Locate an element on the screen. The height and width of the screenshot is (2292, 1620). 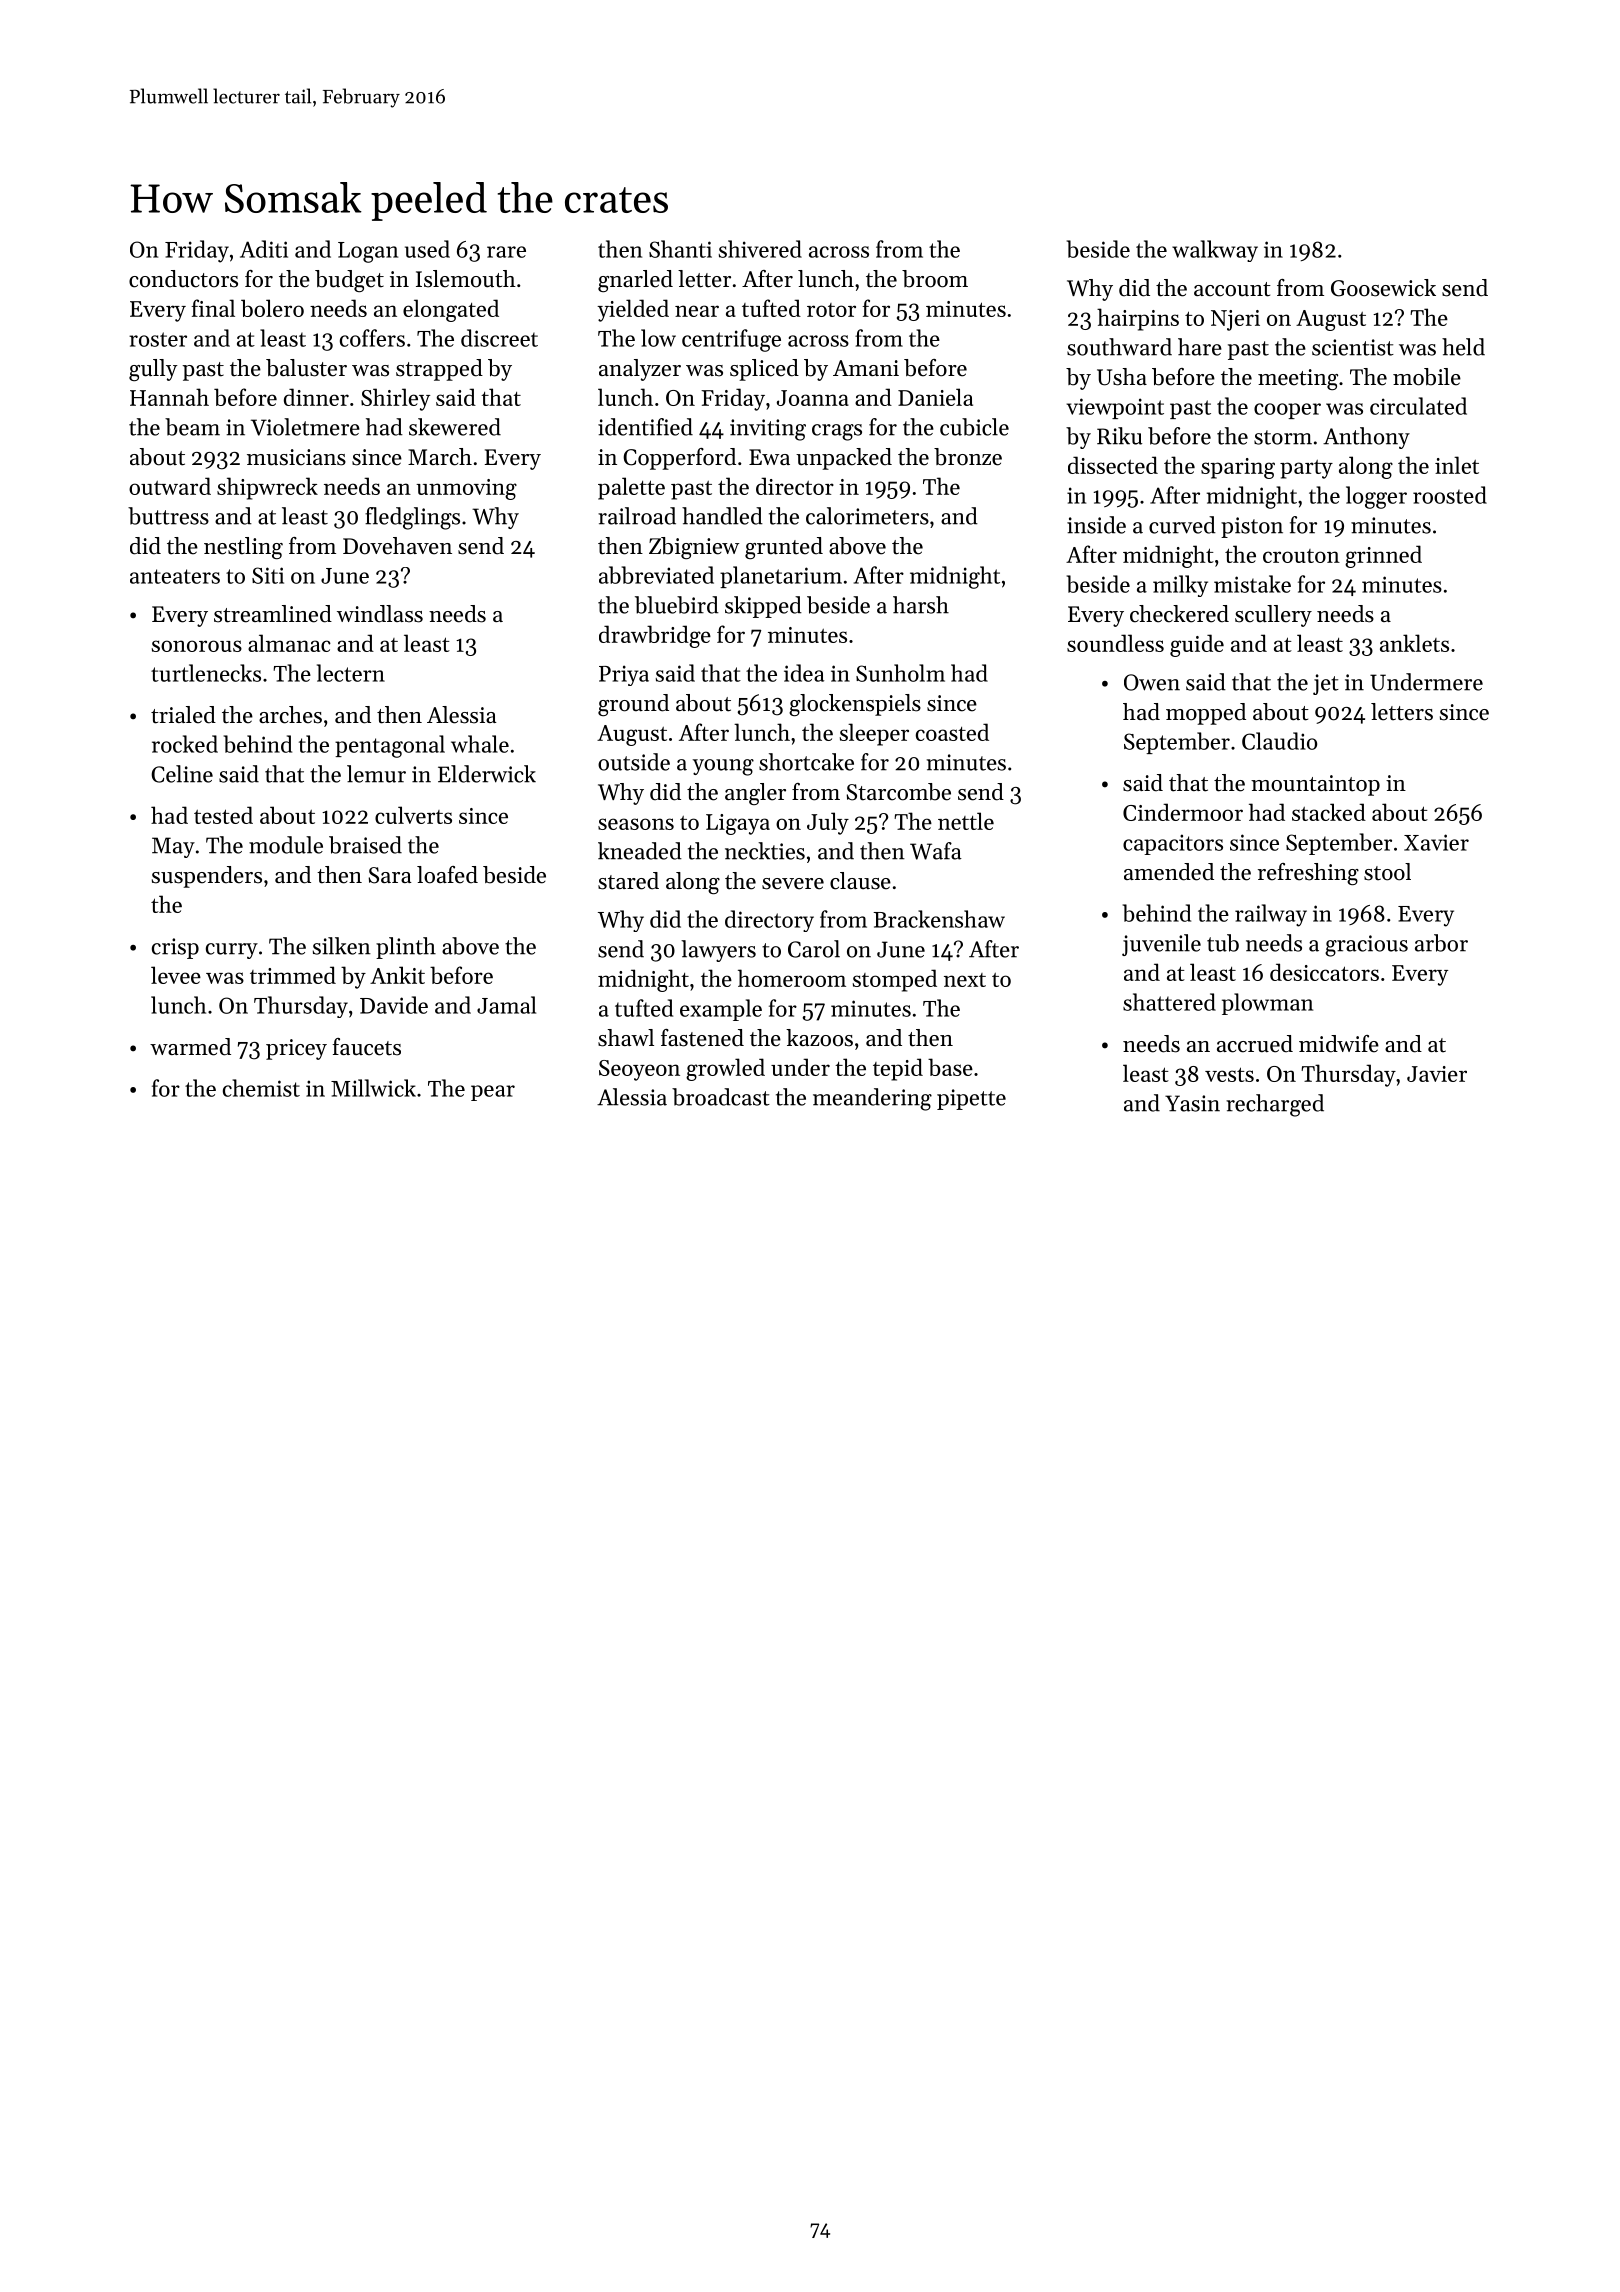
meandering is located at coordinates (872, 1099).
